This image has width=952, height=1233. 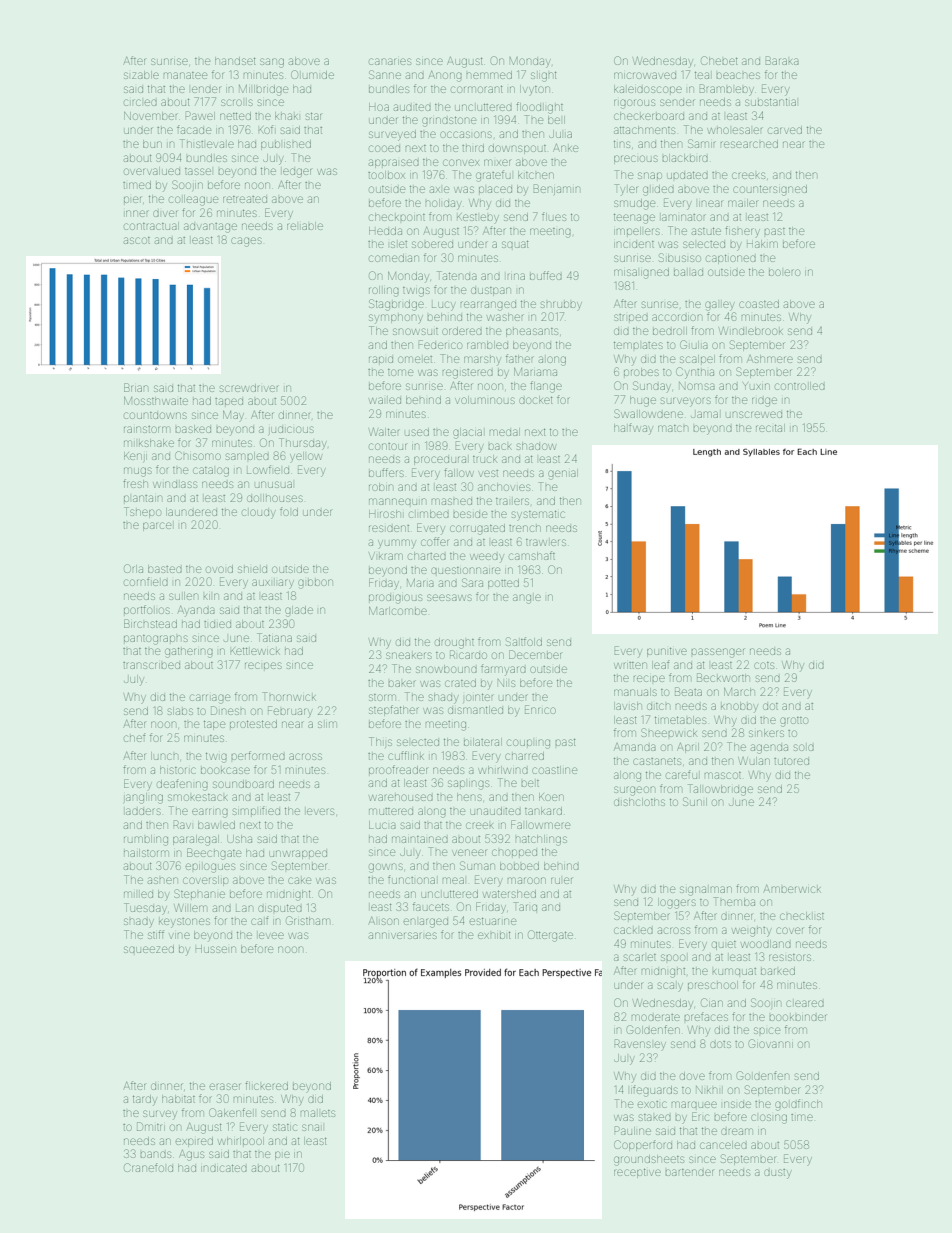 What do you see at coordinates (138, 894) in the image?
I see `milled` at bounding box center [138, 894].
